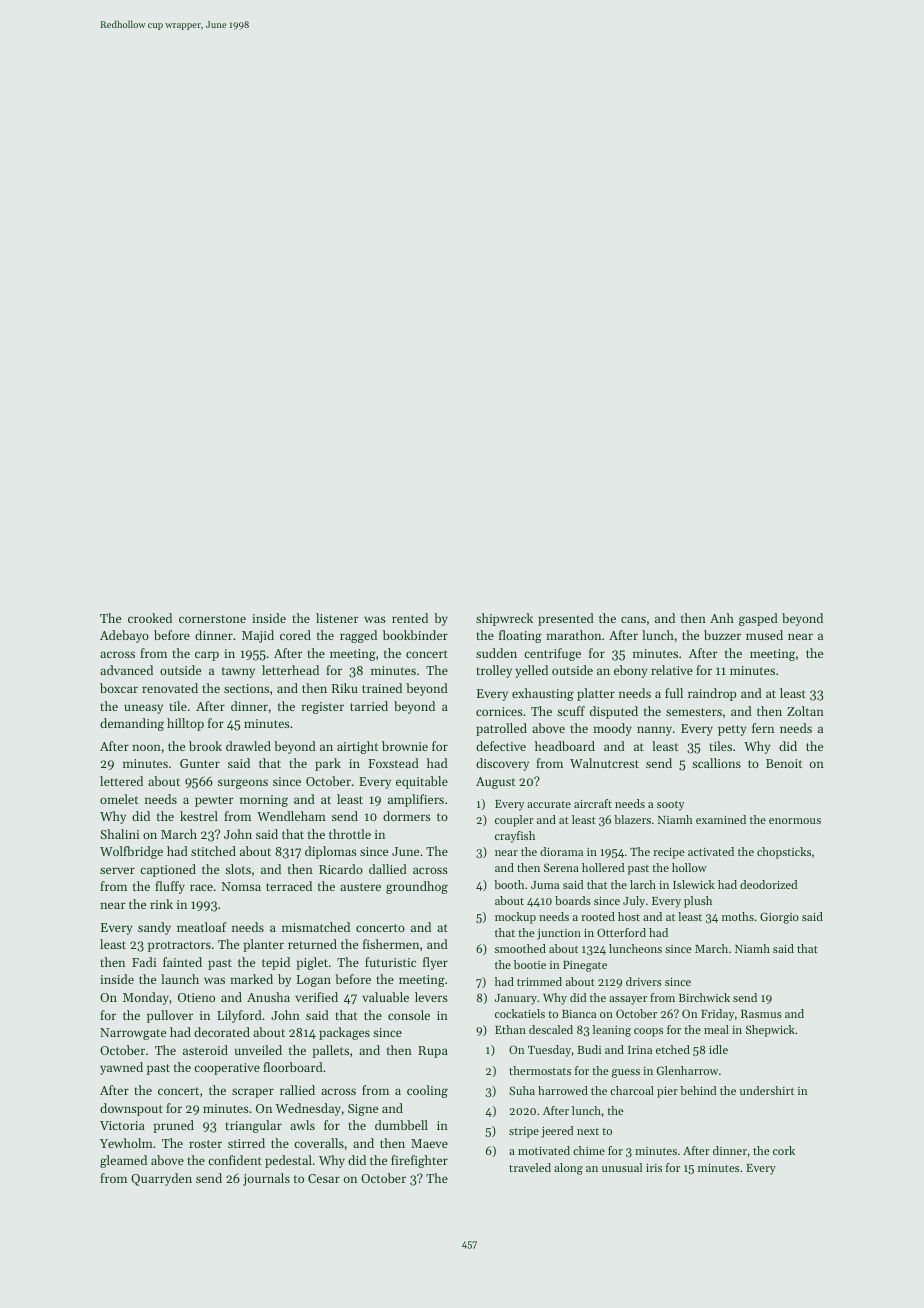  Describe the element at coordinates (331, 852) in the image. I see `diplomas` at that location.
